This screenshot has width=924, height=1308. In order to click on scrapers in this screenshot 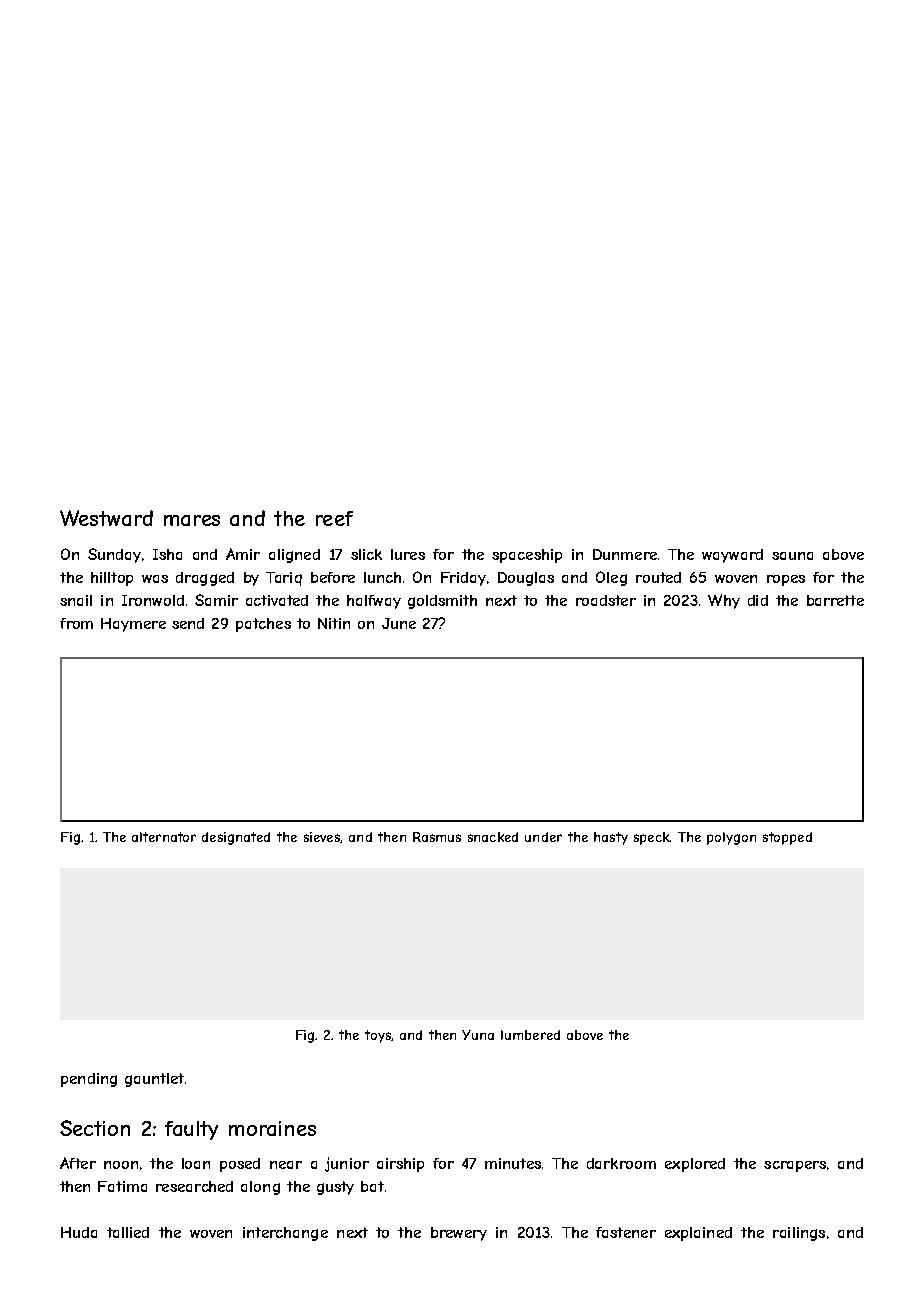, I will do `click(795, 1166)`.
